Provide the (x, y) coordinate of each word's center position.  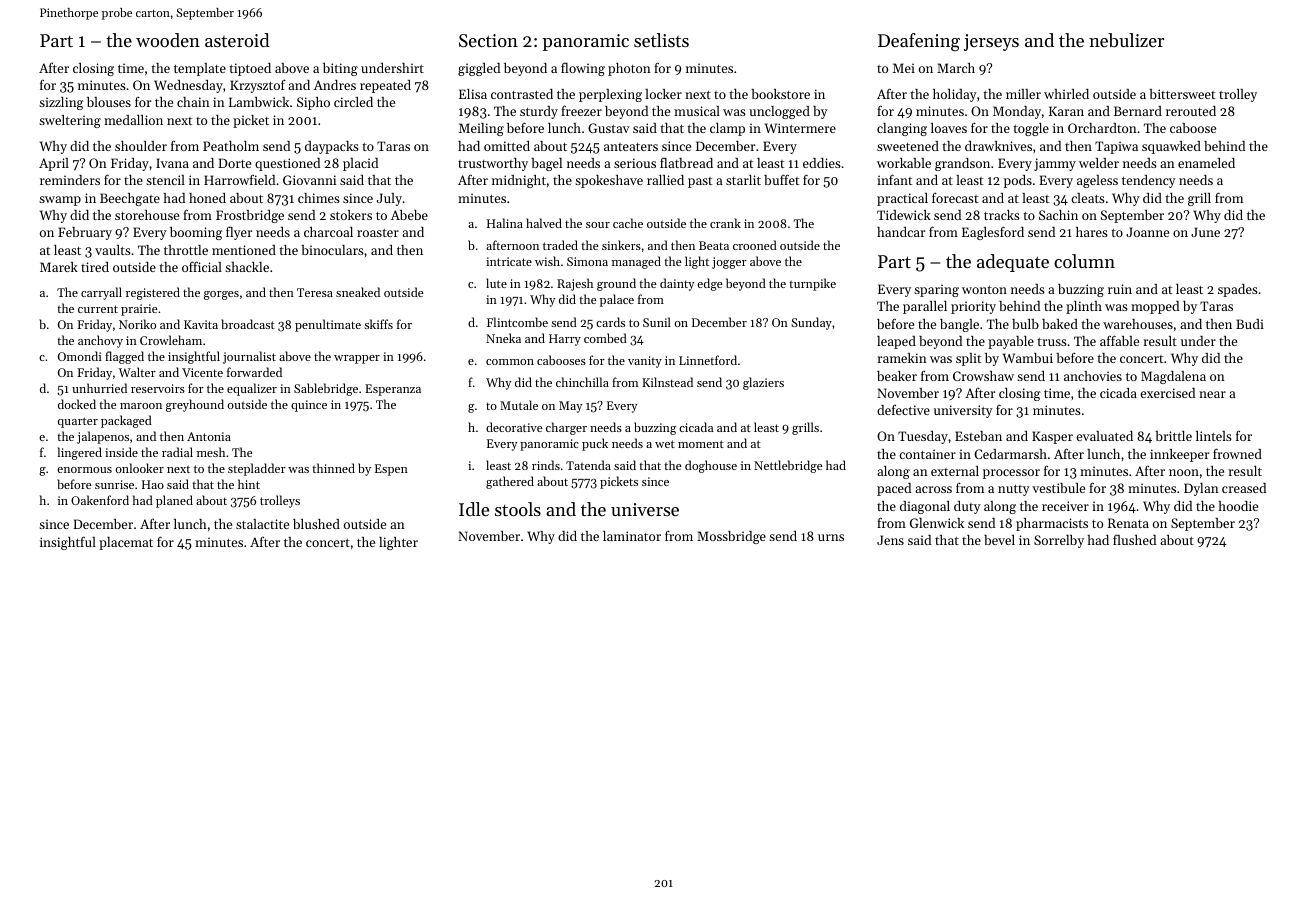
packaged (126, 421)
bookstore (780, 94)
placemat (126, 543)
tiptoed (250, 69)
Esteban (978, 436)
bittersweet (1182, 94)
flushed (1134, 539)
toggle (1031, 129)
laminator (632, 536)
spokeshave (609, 181)
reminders (70, 180)
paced (894, 489)
